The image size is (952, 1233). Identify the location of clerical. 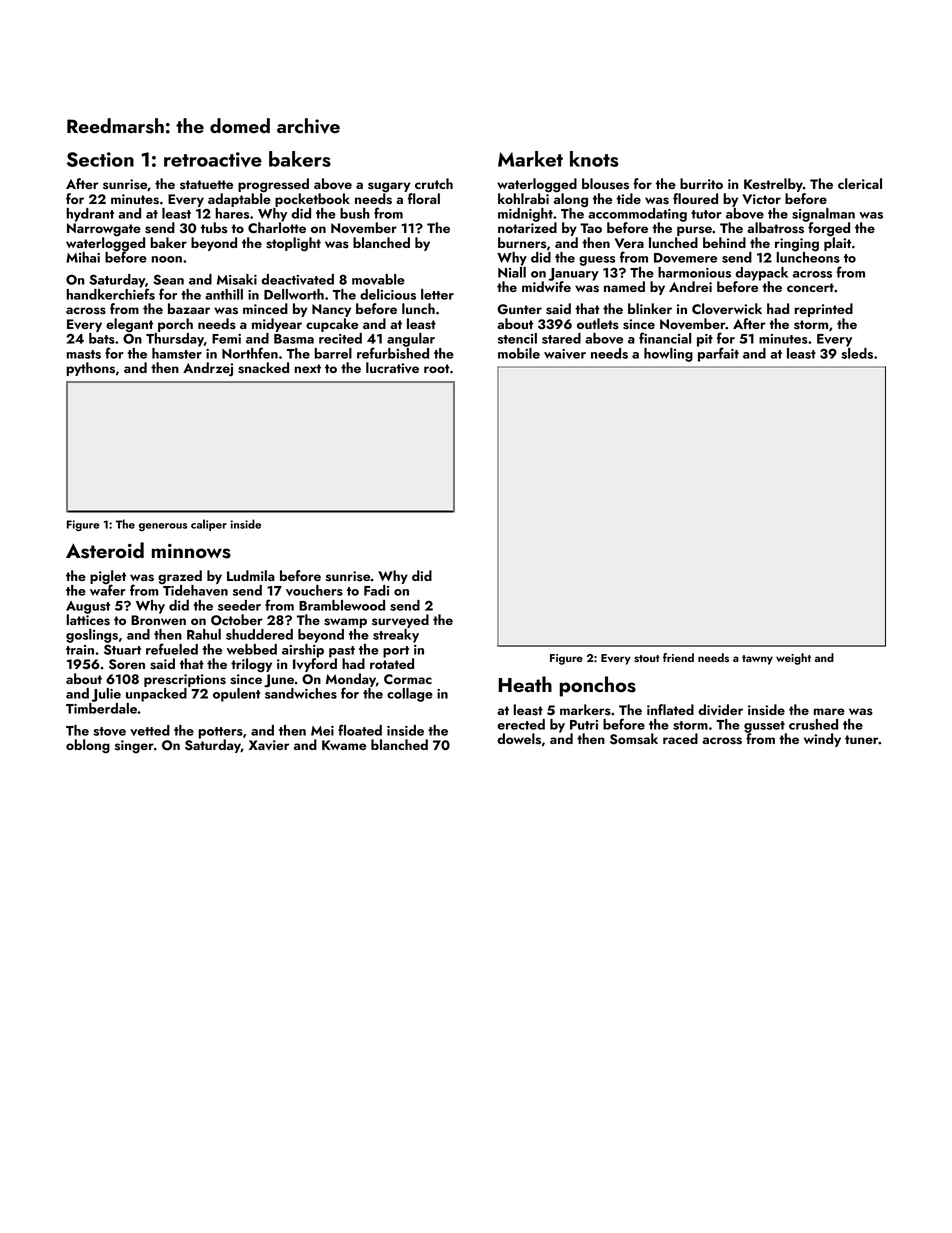
(860, 183).
